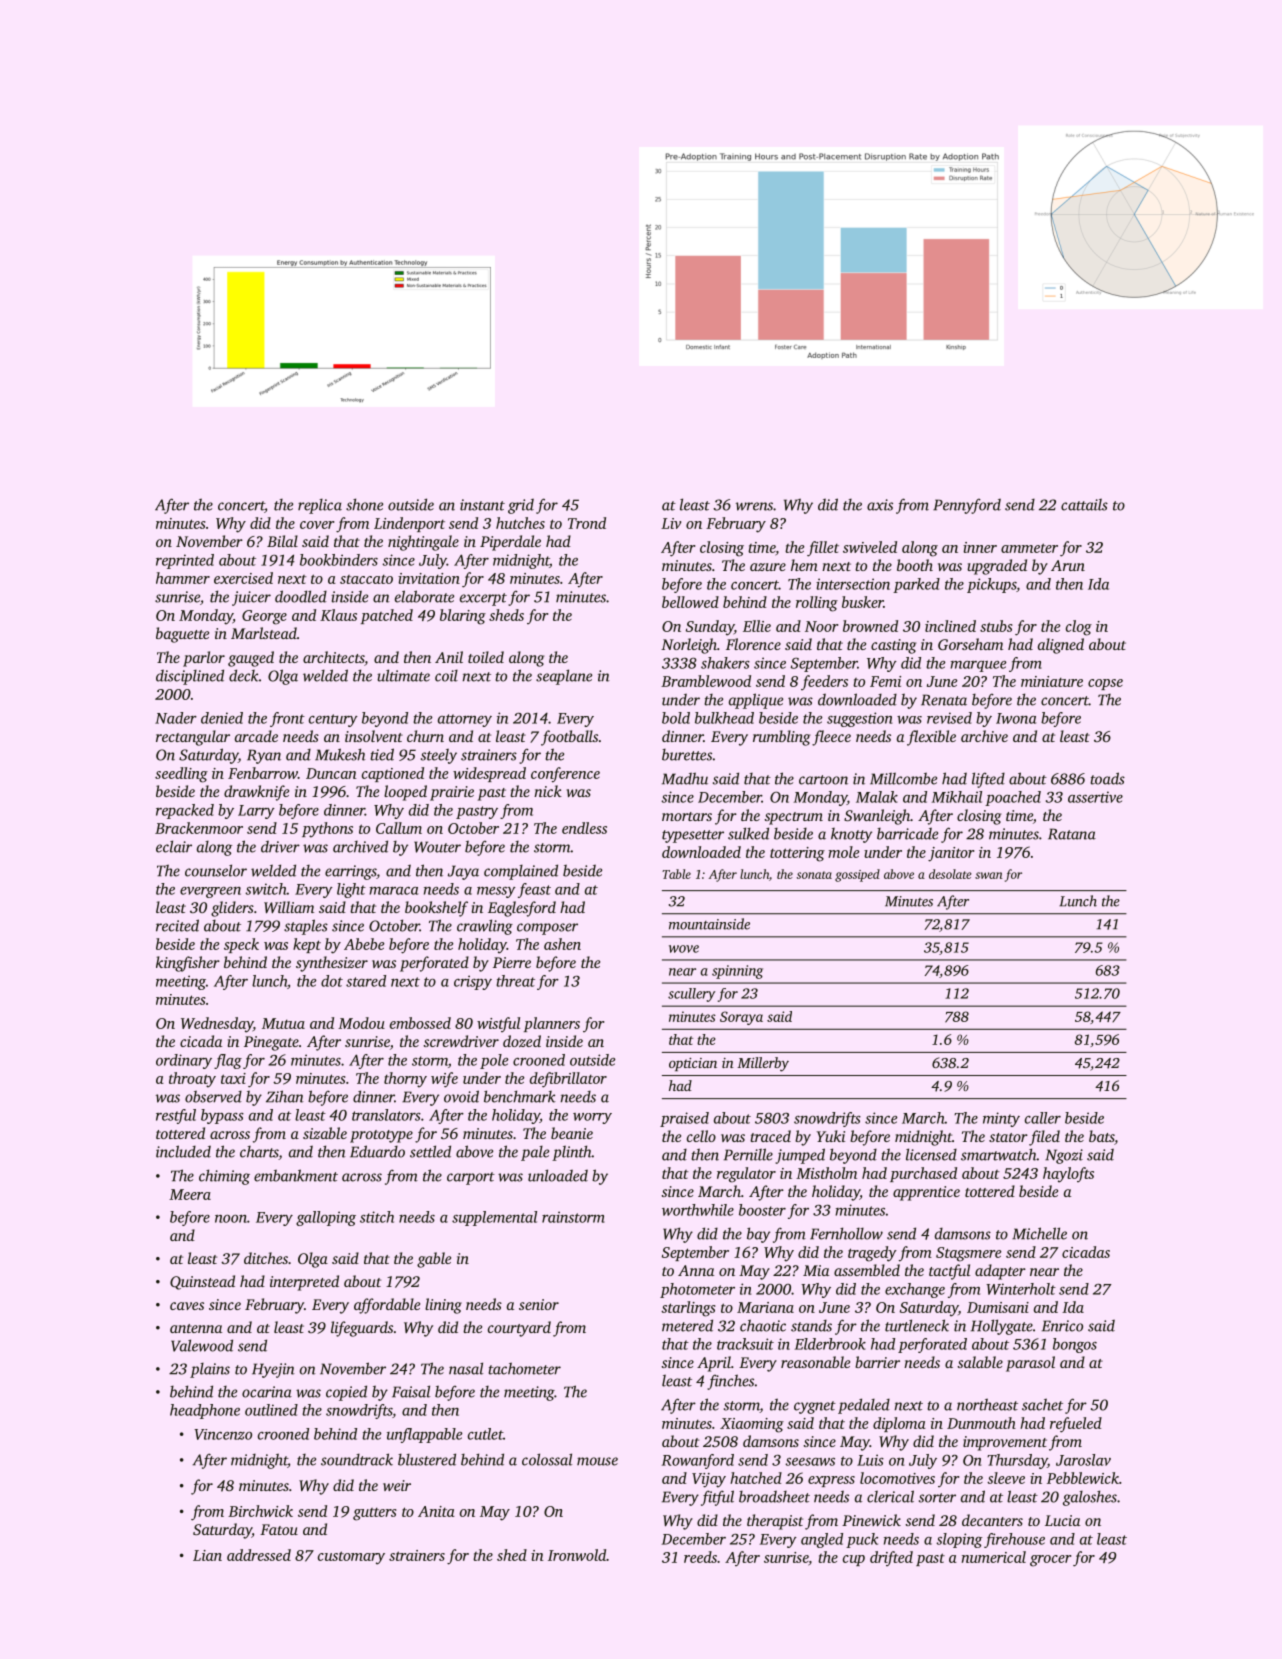 Image resolution: width=1282 pixels, height=1659 pixels. What do you see at coordinates (233, 1078) in the screenshot?
I see `taxi` at bounding box center [233, 1078].
